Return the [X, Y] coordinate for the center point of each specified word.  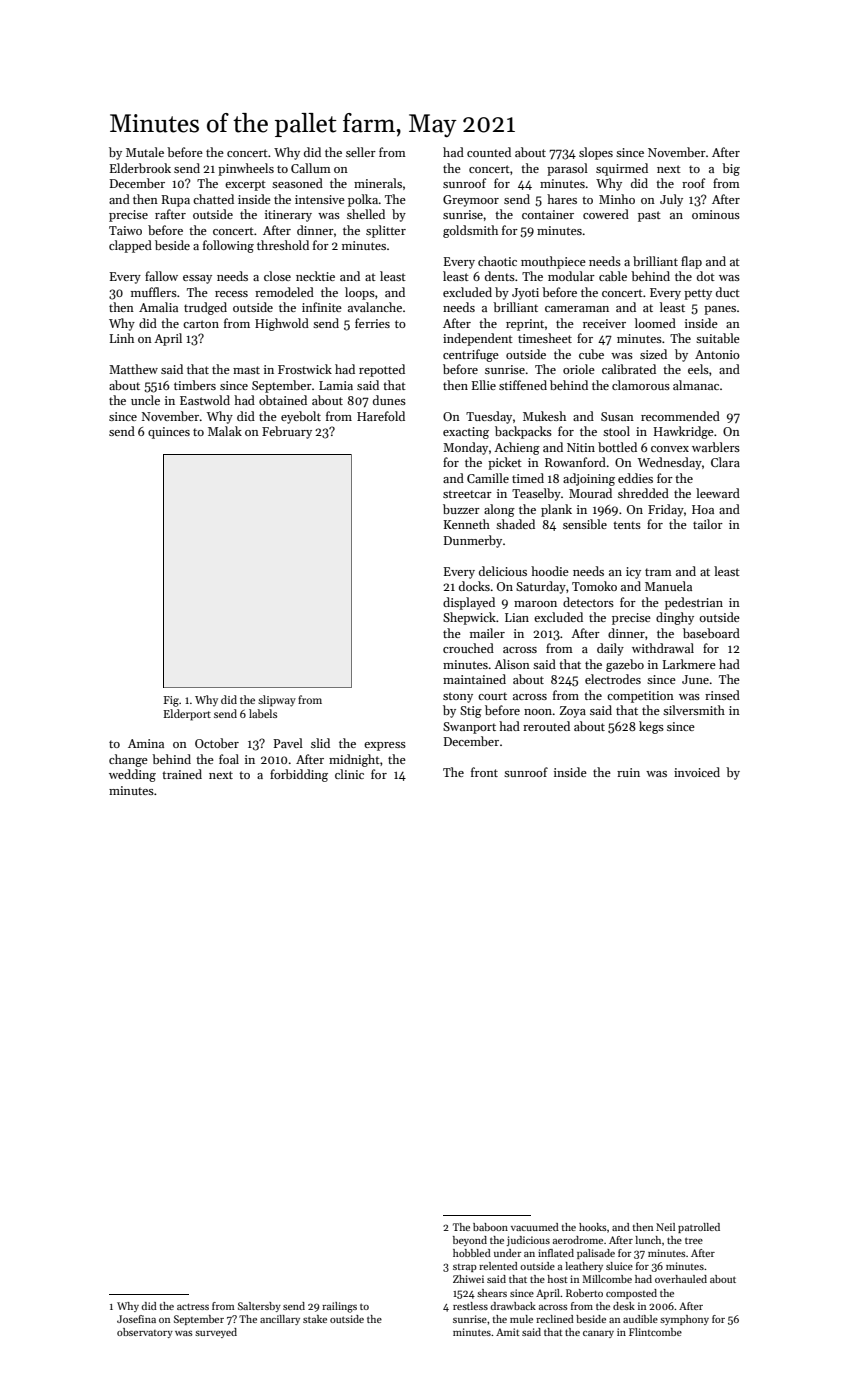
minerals [378, 183]
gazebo [625, 665]
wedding [132, 775]
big [731, 169]
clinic [349, 774]
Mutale [145, 152]
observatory [145, 1333]
